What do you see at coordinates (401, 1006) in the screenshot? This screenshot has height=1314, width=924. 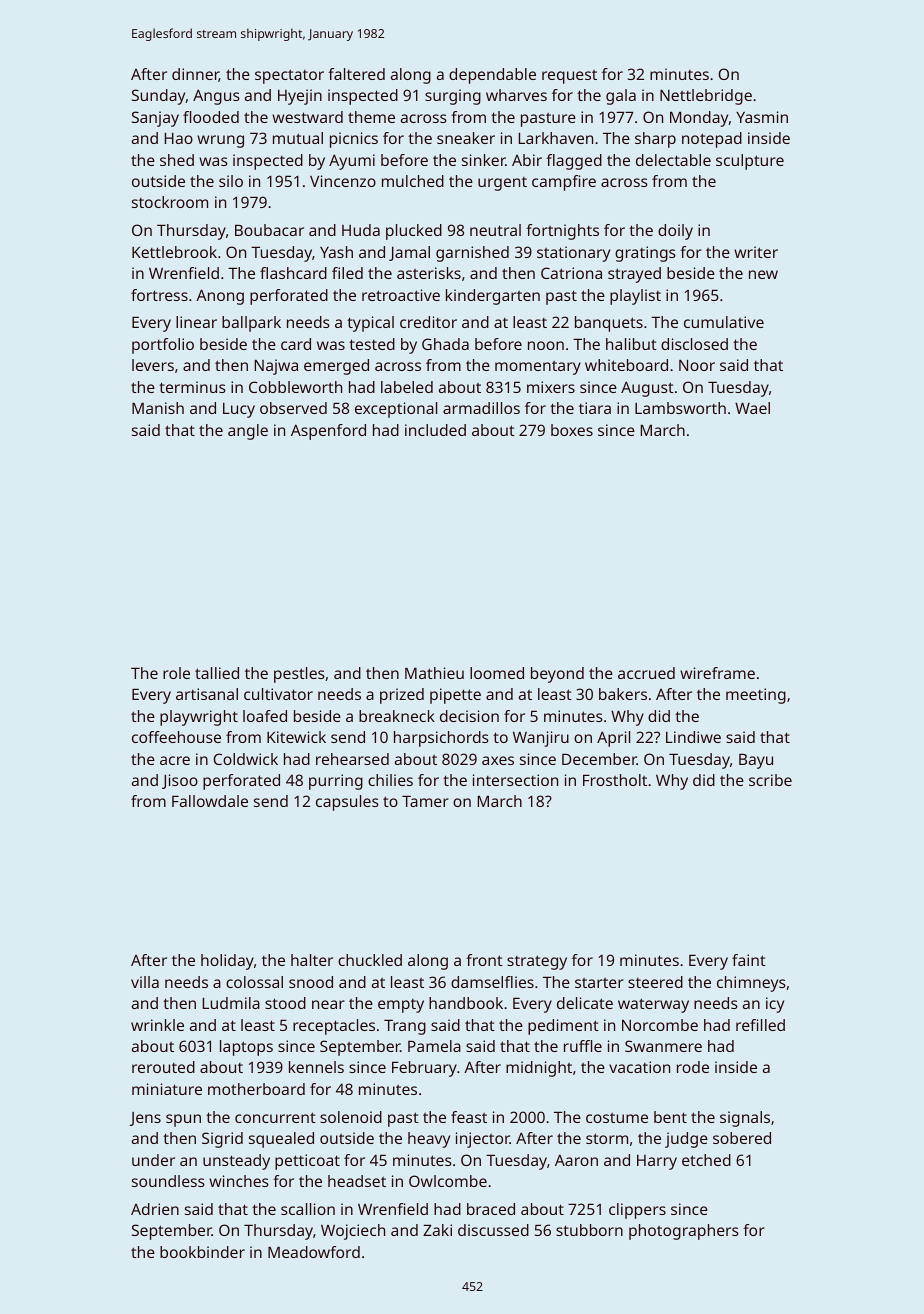 I see `empty` at bounding box center [401, 1006].
